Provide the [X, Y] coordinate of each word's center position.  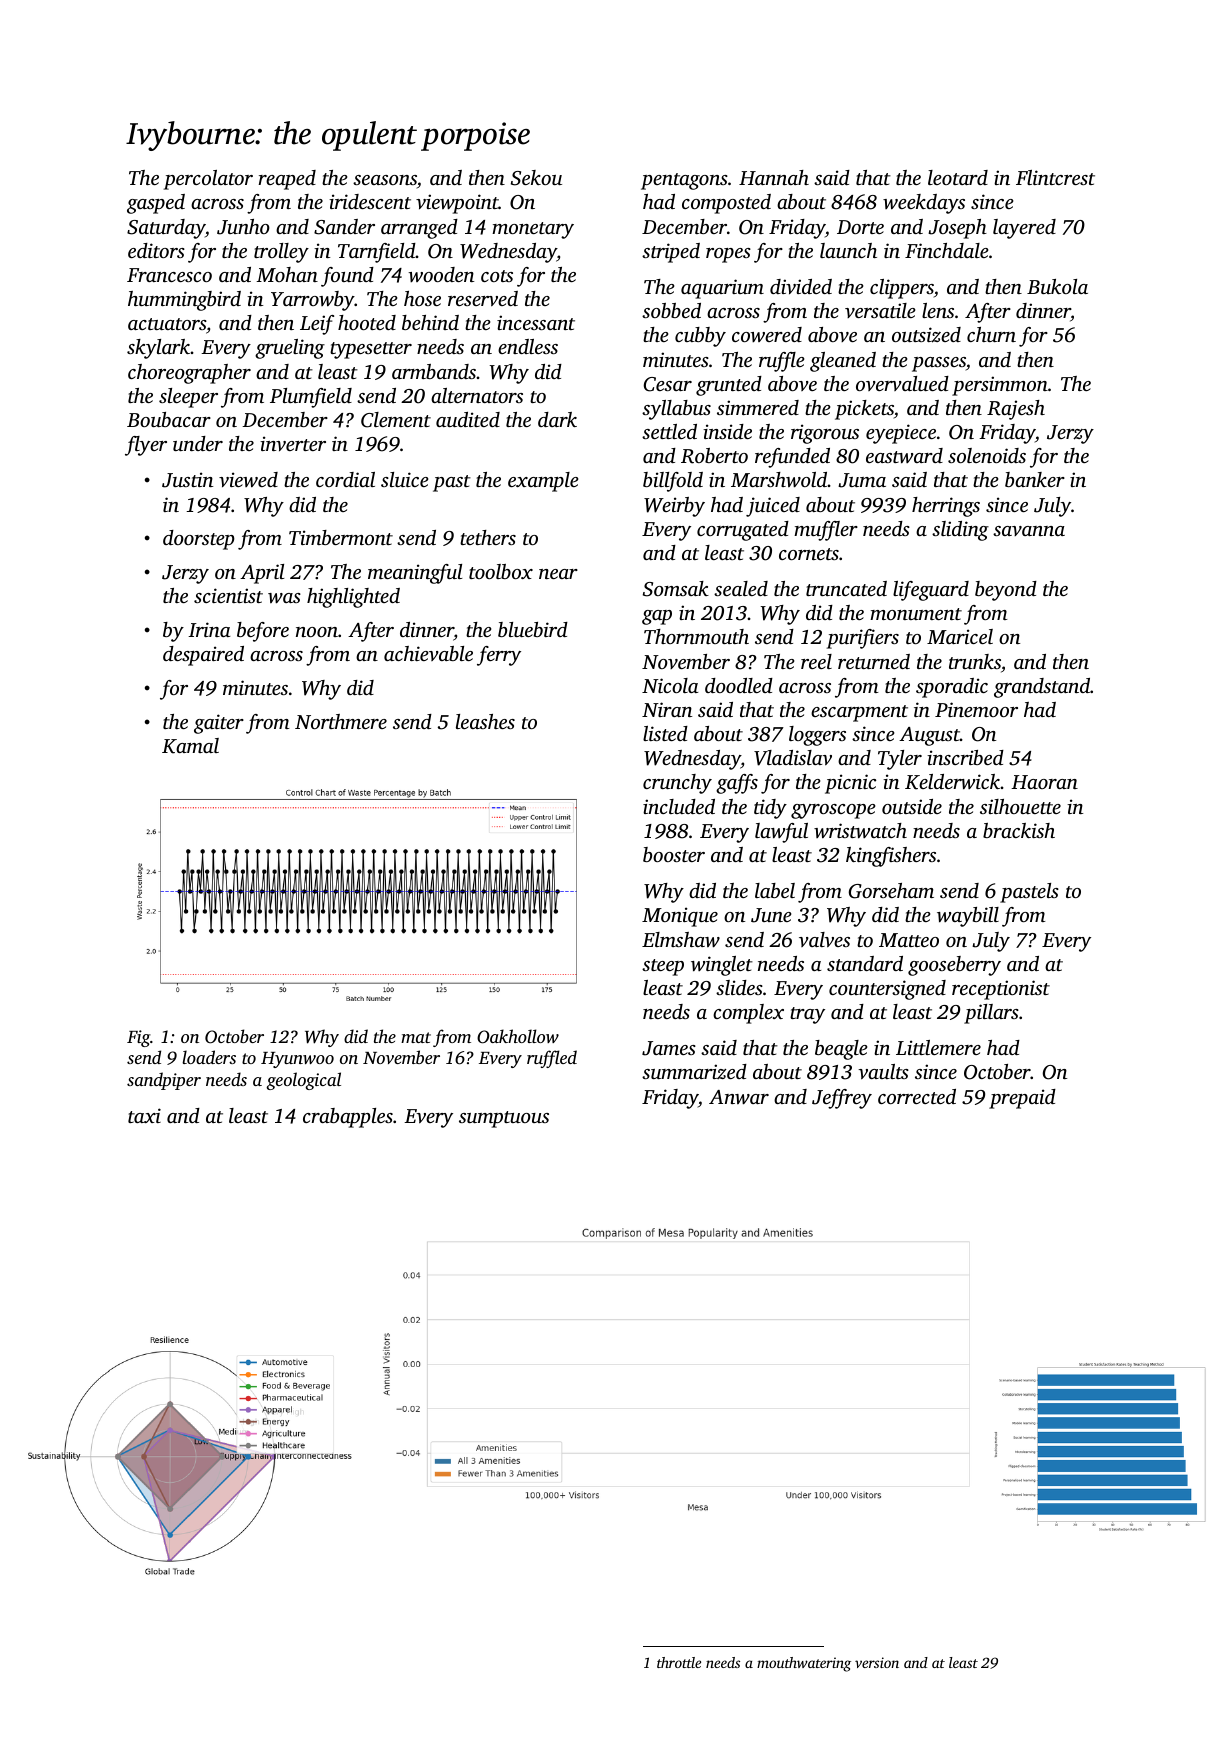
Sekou [536, 178]
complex [748, 1014]
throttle [679, 1662]
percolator [208, 180]
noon [317, 632]
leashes [485, 721]
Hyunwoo [297, 1060]
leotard [958, 177]
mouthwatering [804, 1664]
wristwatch [860, 831]
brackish [1019, 830]
